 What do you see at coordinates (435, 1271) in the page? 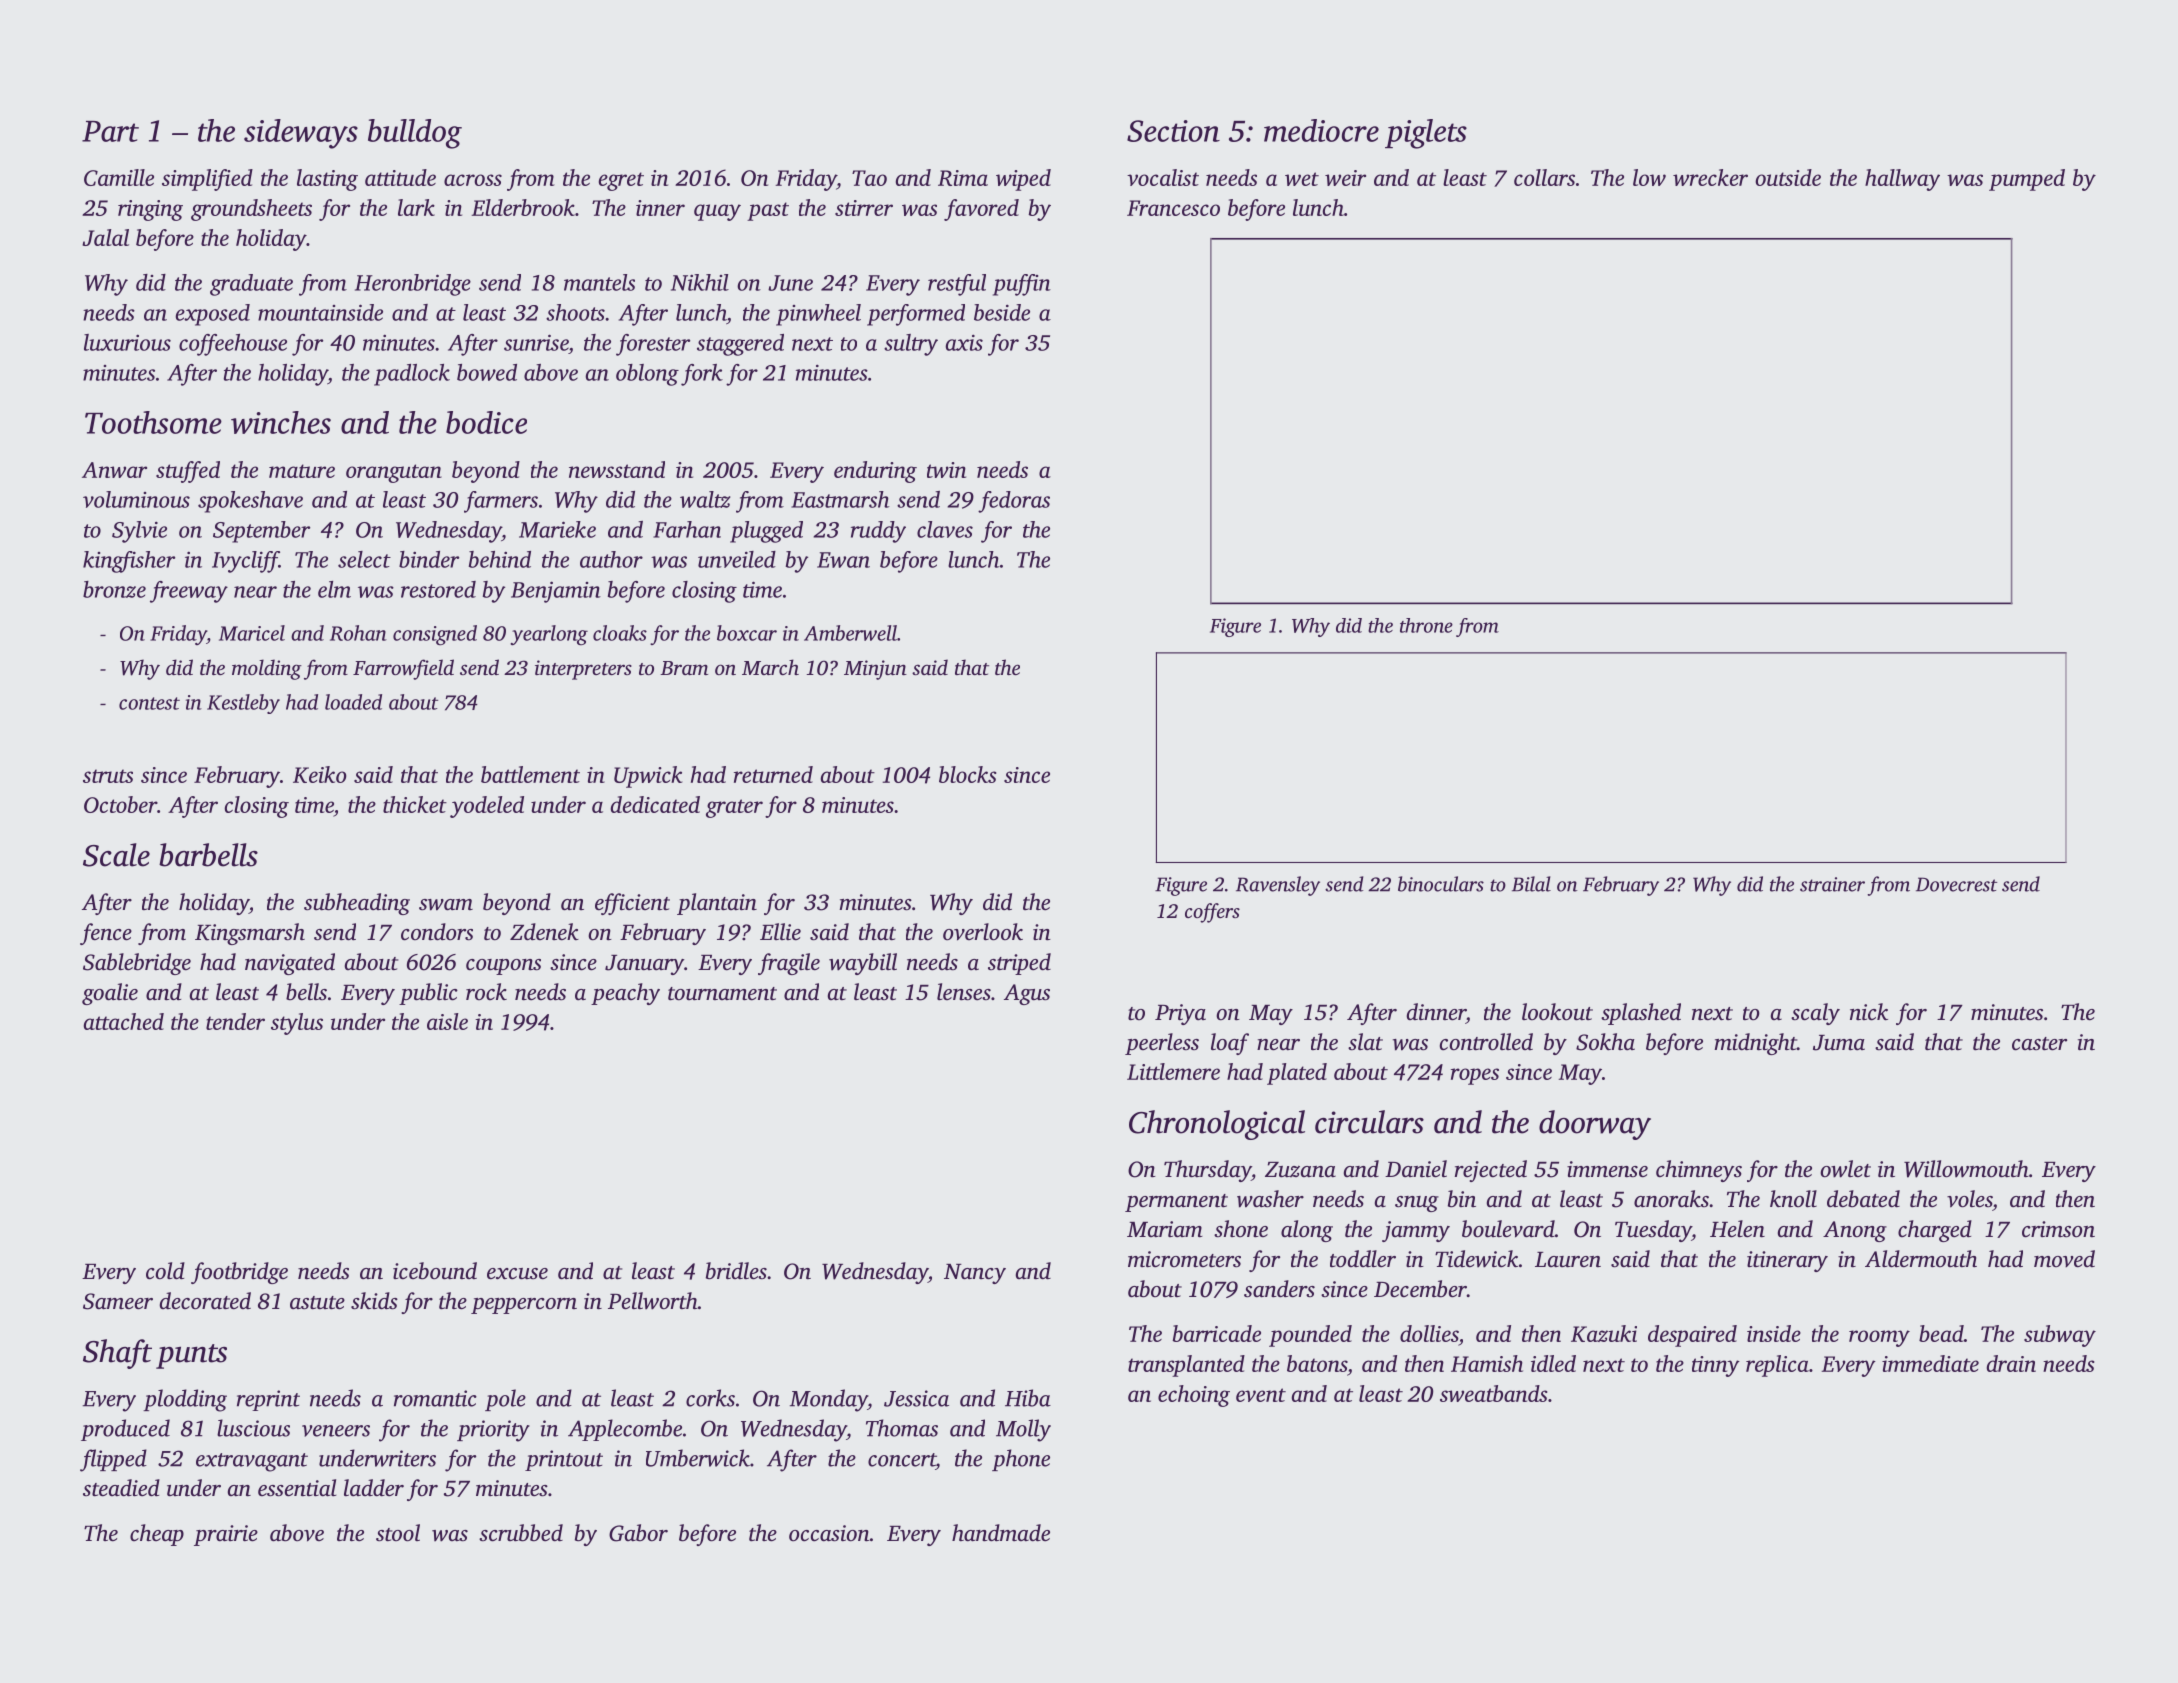
I see `icebound` at bounding box center [435, 1271].
